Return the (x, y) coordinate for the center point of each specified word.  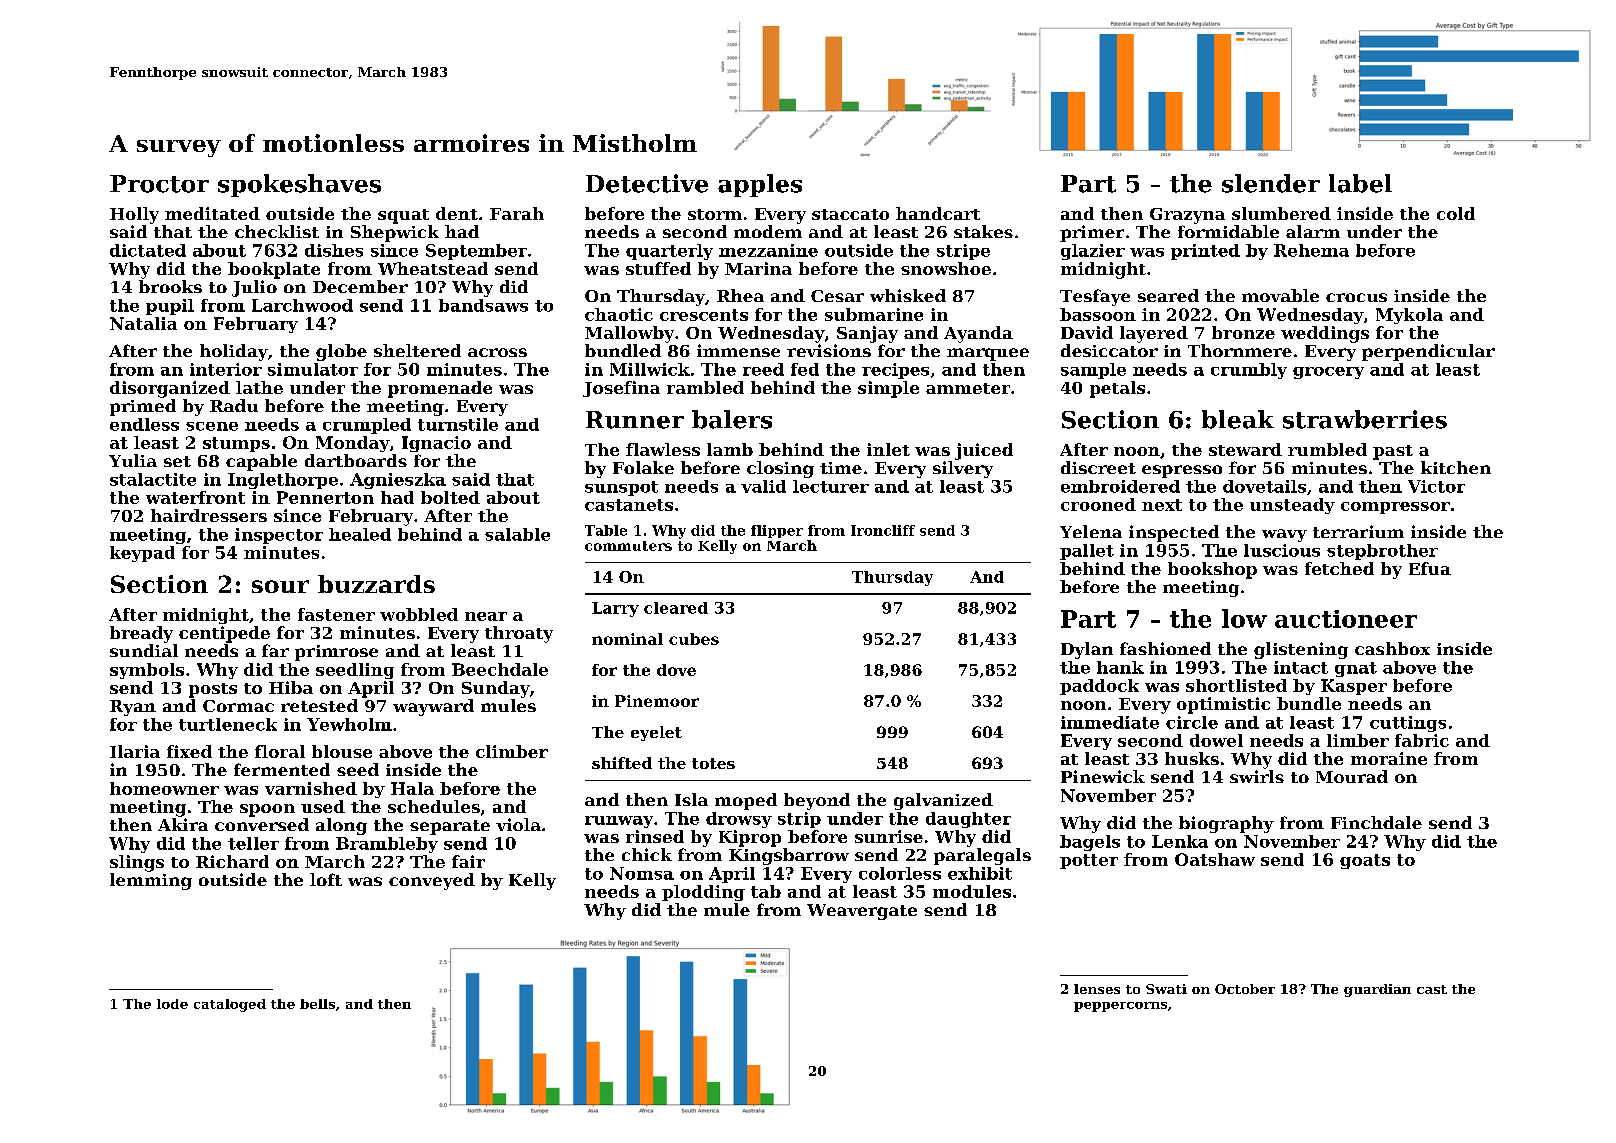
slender (1271, 183)
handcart (938, 213)
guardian (1377, 990)
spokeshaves (299, 185)
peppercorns (1120, 1007)
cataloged (230, 1005)
